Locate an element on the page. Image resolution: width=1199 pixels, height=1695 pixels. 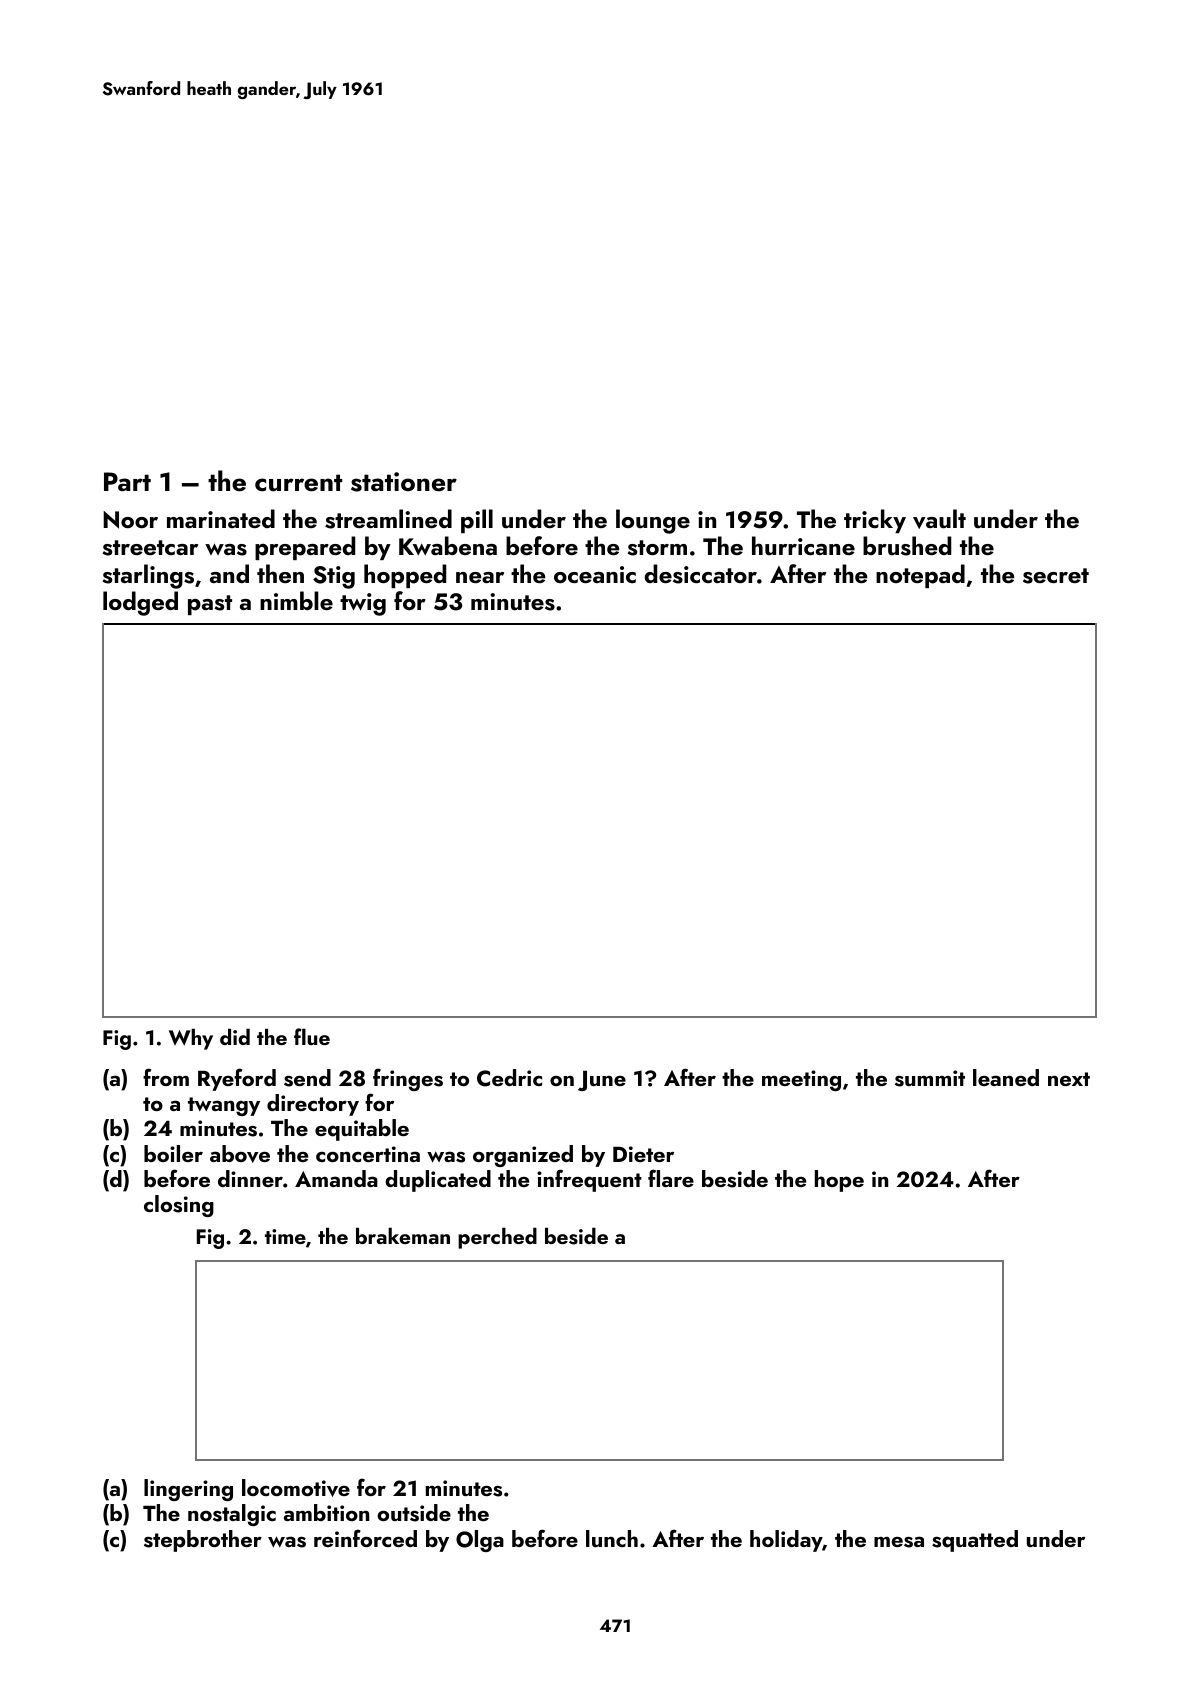
lingering is located at coordinates (188, 1490).
